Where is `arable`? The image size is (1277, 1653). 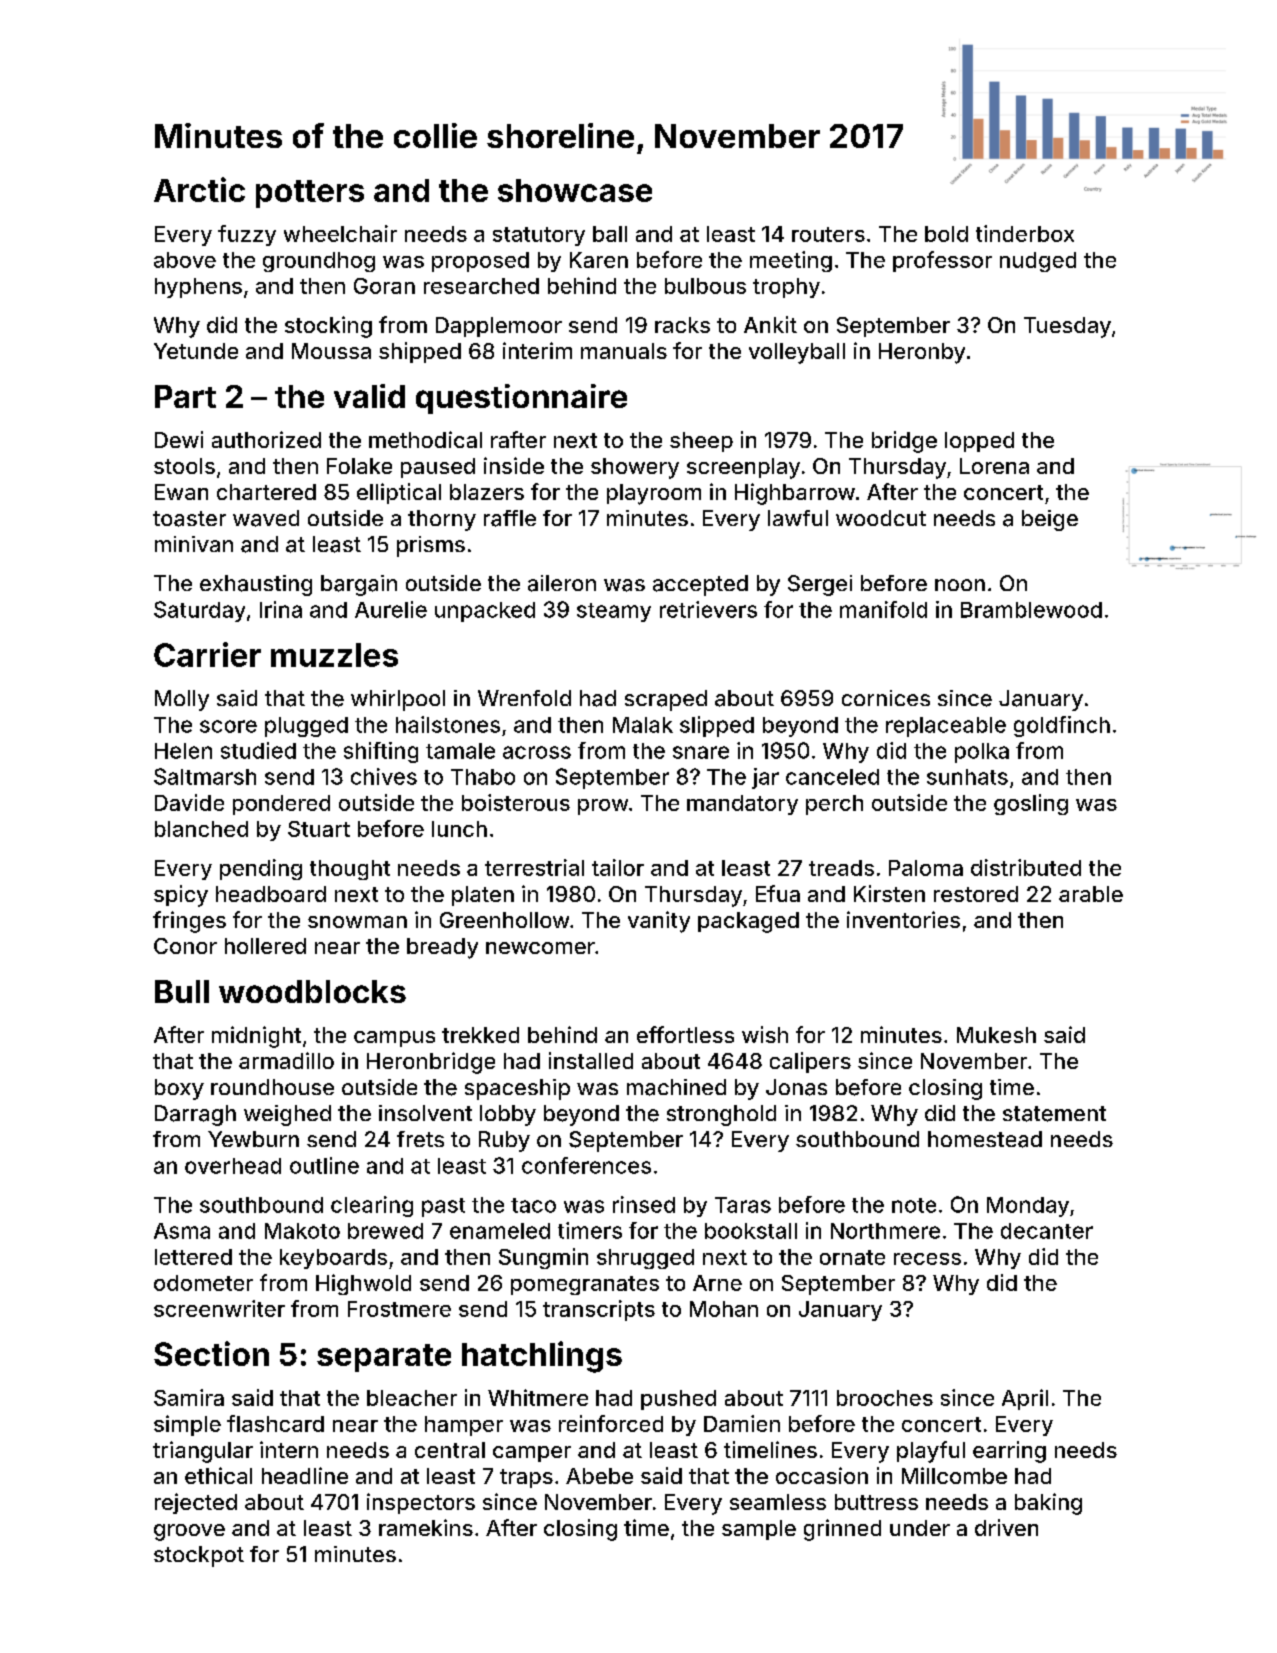
arable is located at coordinates (1091, 894).
